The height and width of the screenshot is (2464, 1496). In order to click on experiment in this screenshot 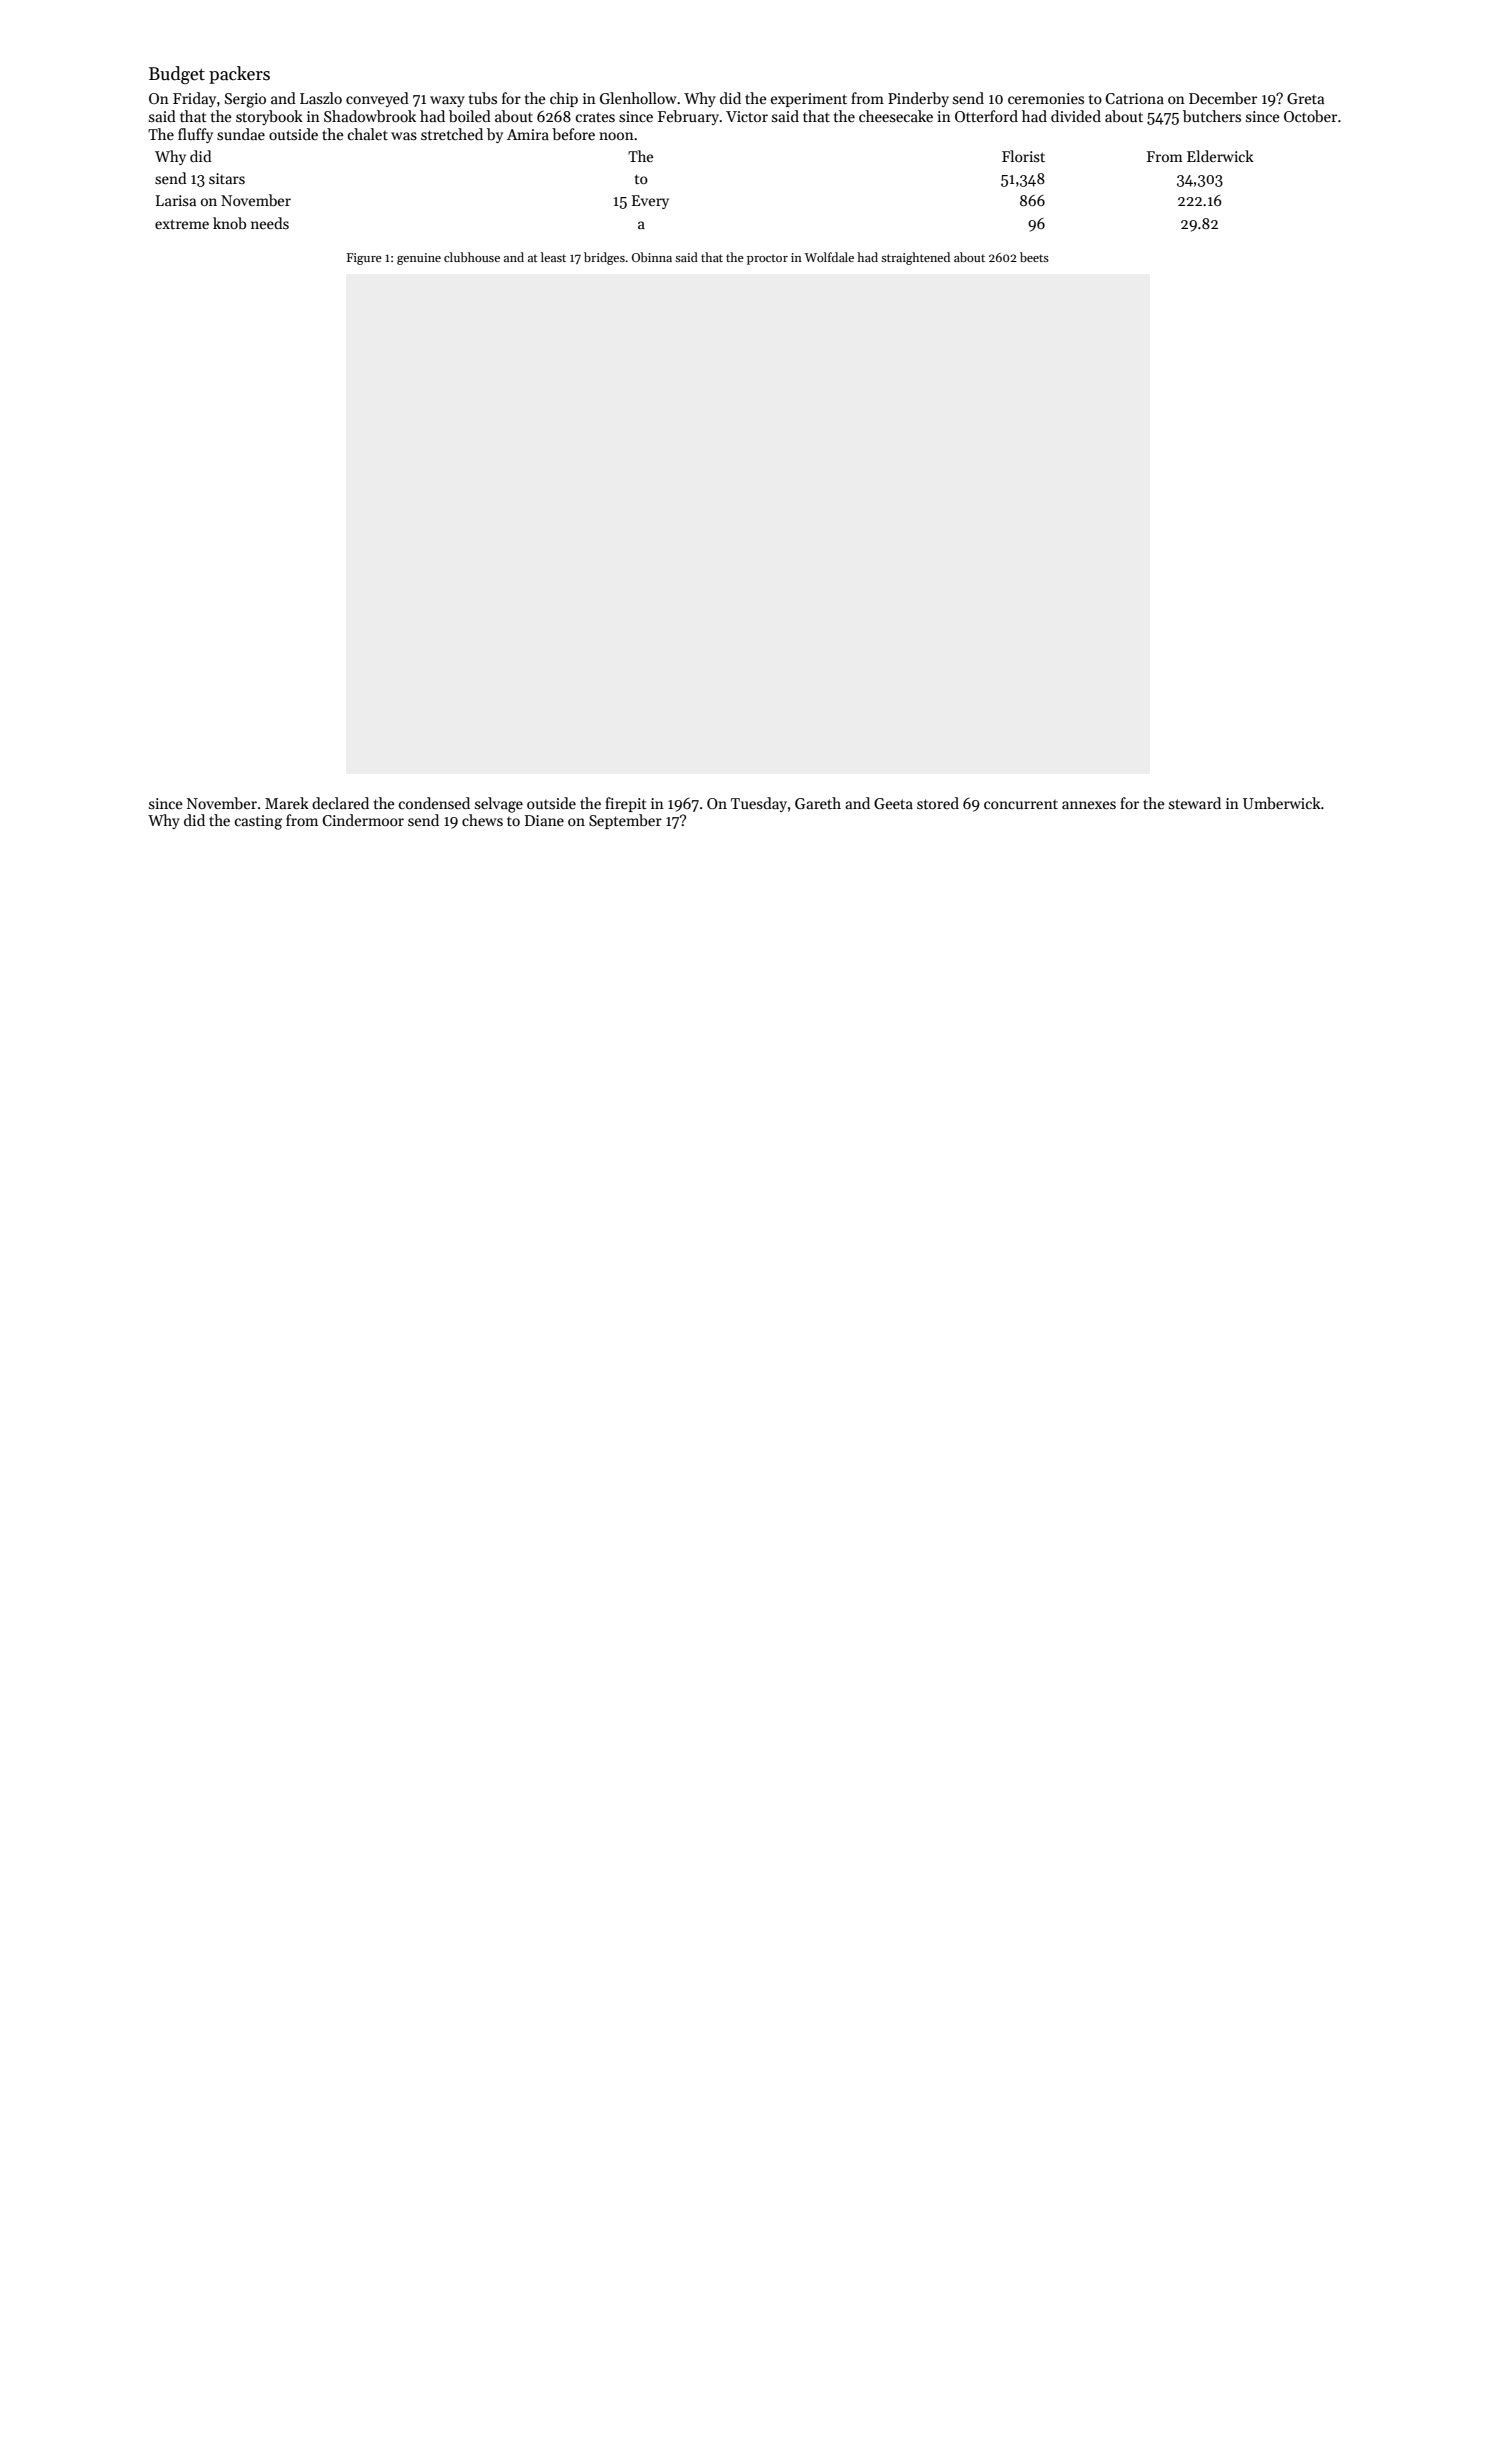, I will do `click(809, 100)`.
